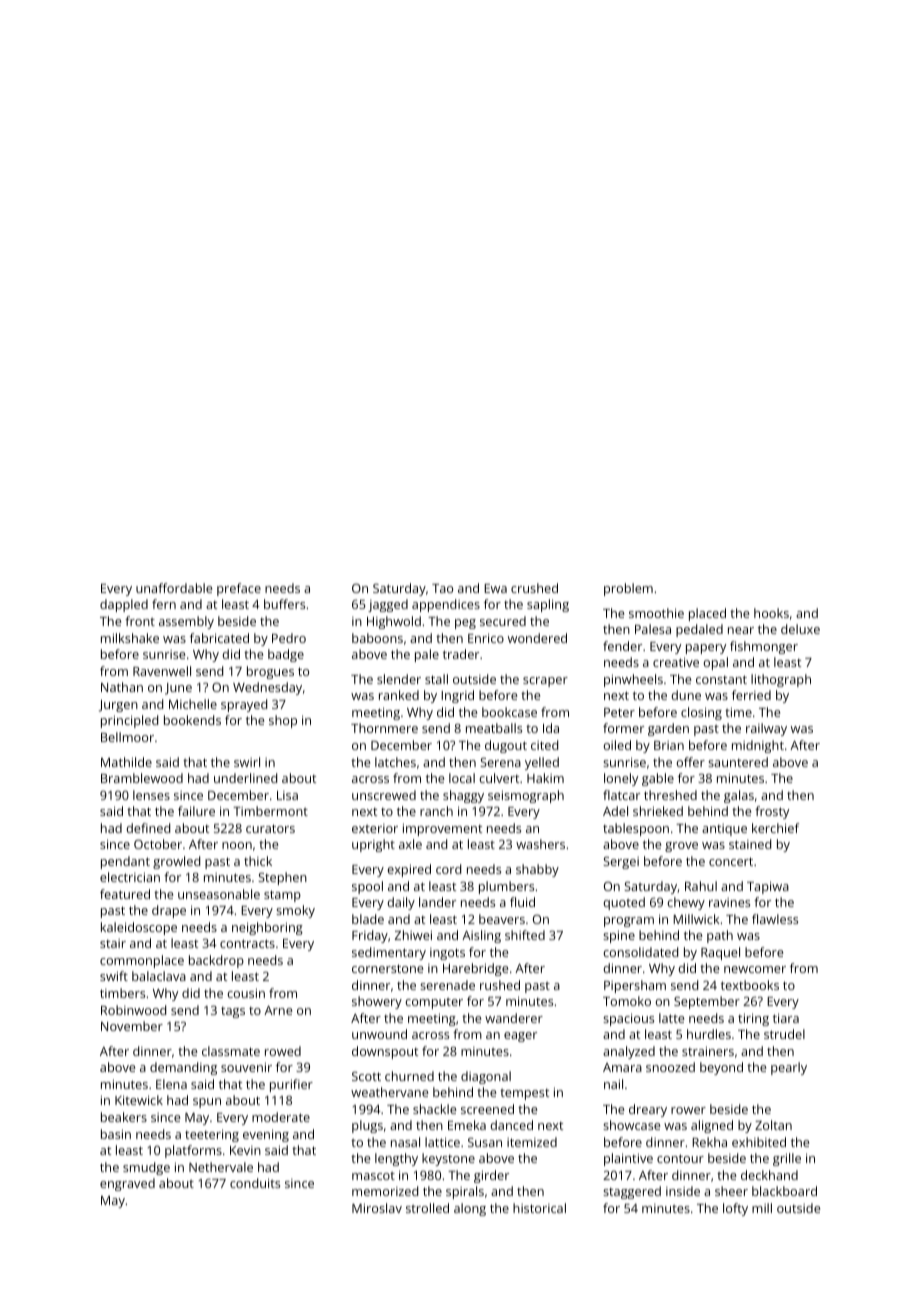  I want to click on classmate, so click(231, 1051).
